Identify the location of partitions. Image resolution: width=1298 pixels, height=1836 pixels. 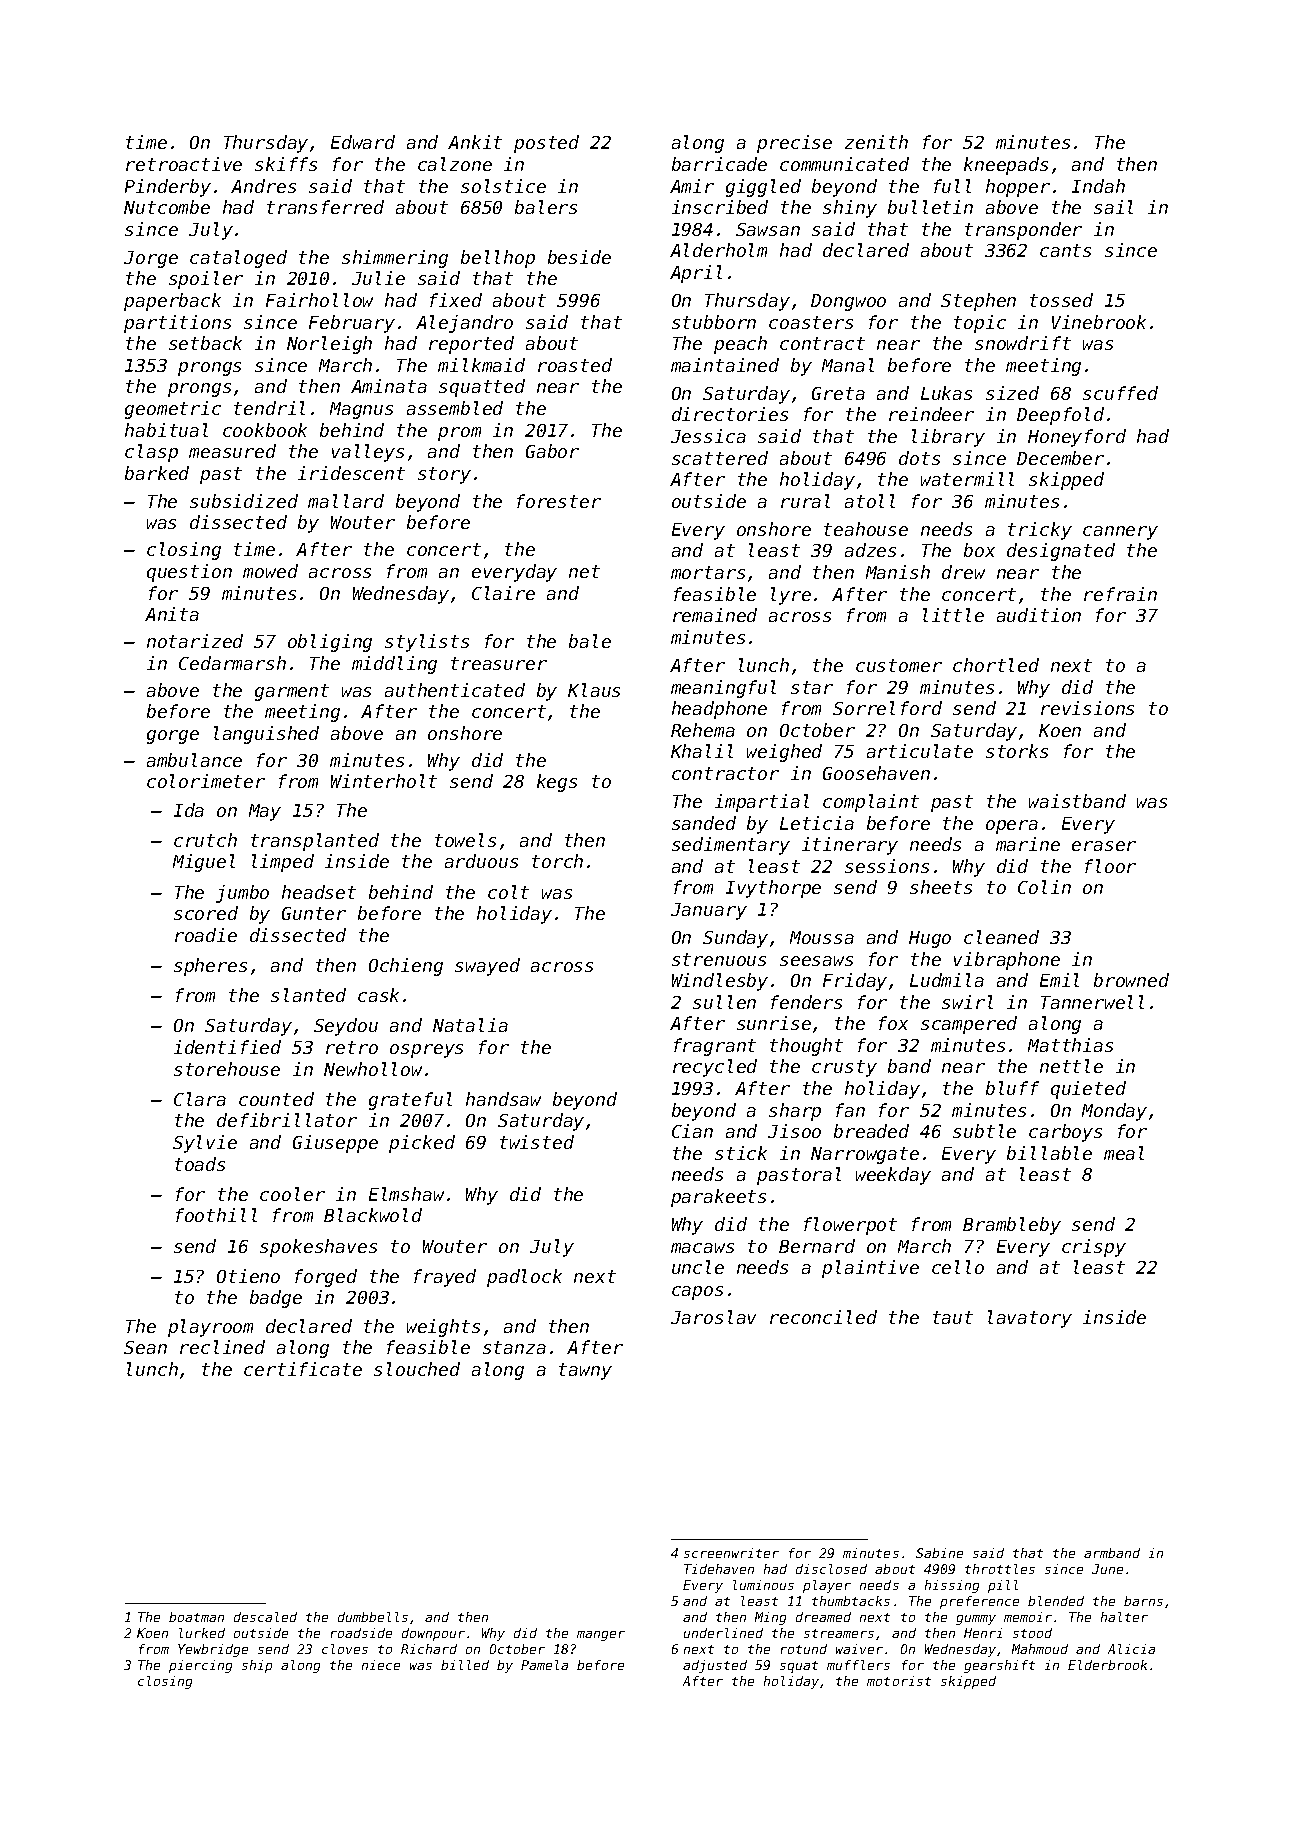
(177, 324).
